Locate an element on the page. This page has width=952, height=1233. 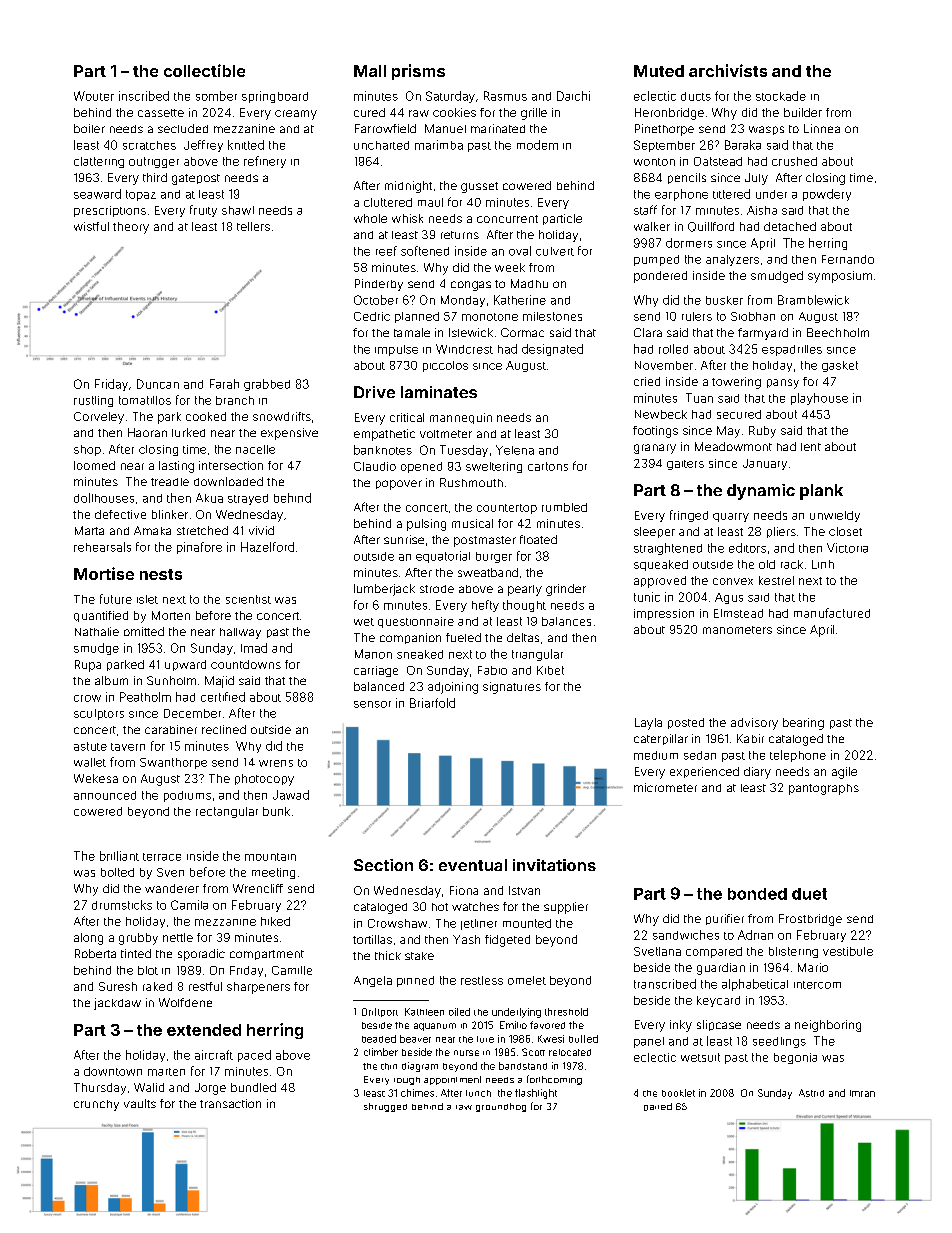
crunchy is located at coordinates (96, 1105).
